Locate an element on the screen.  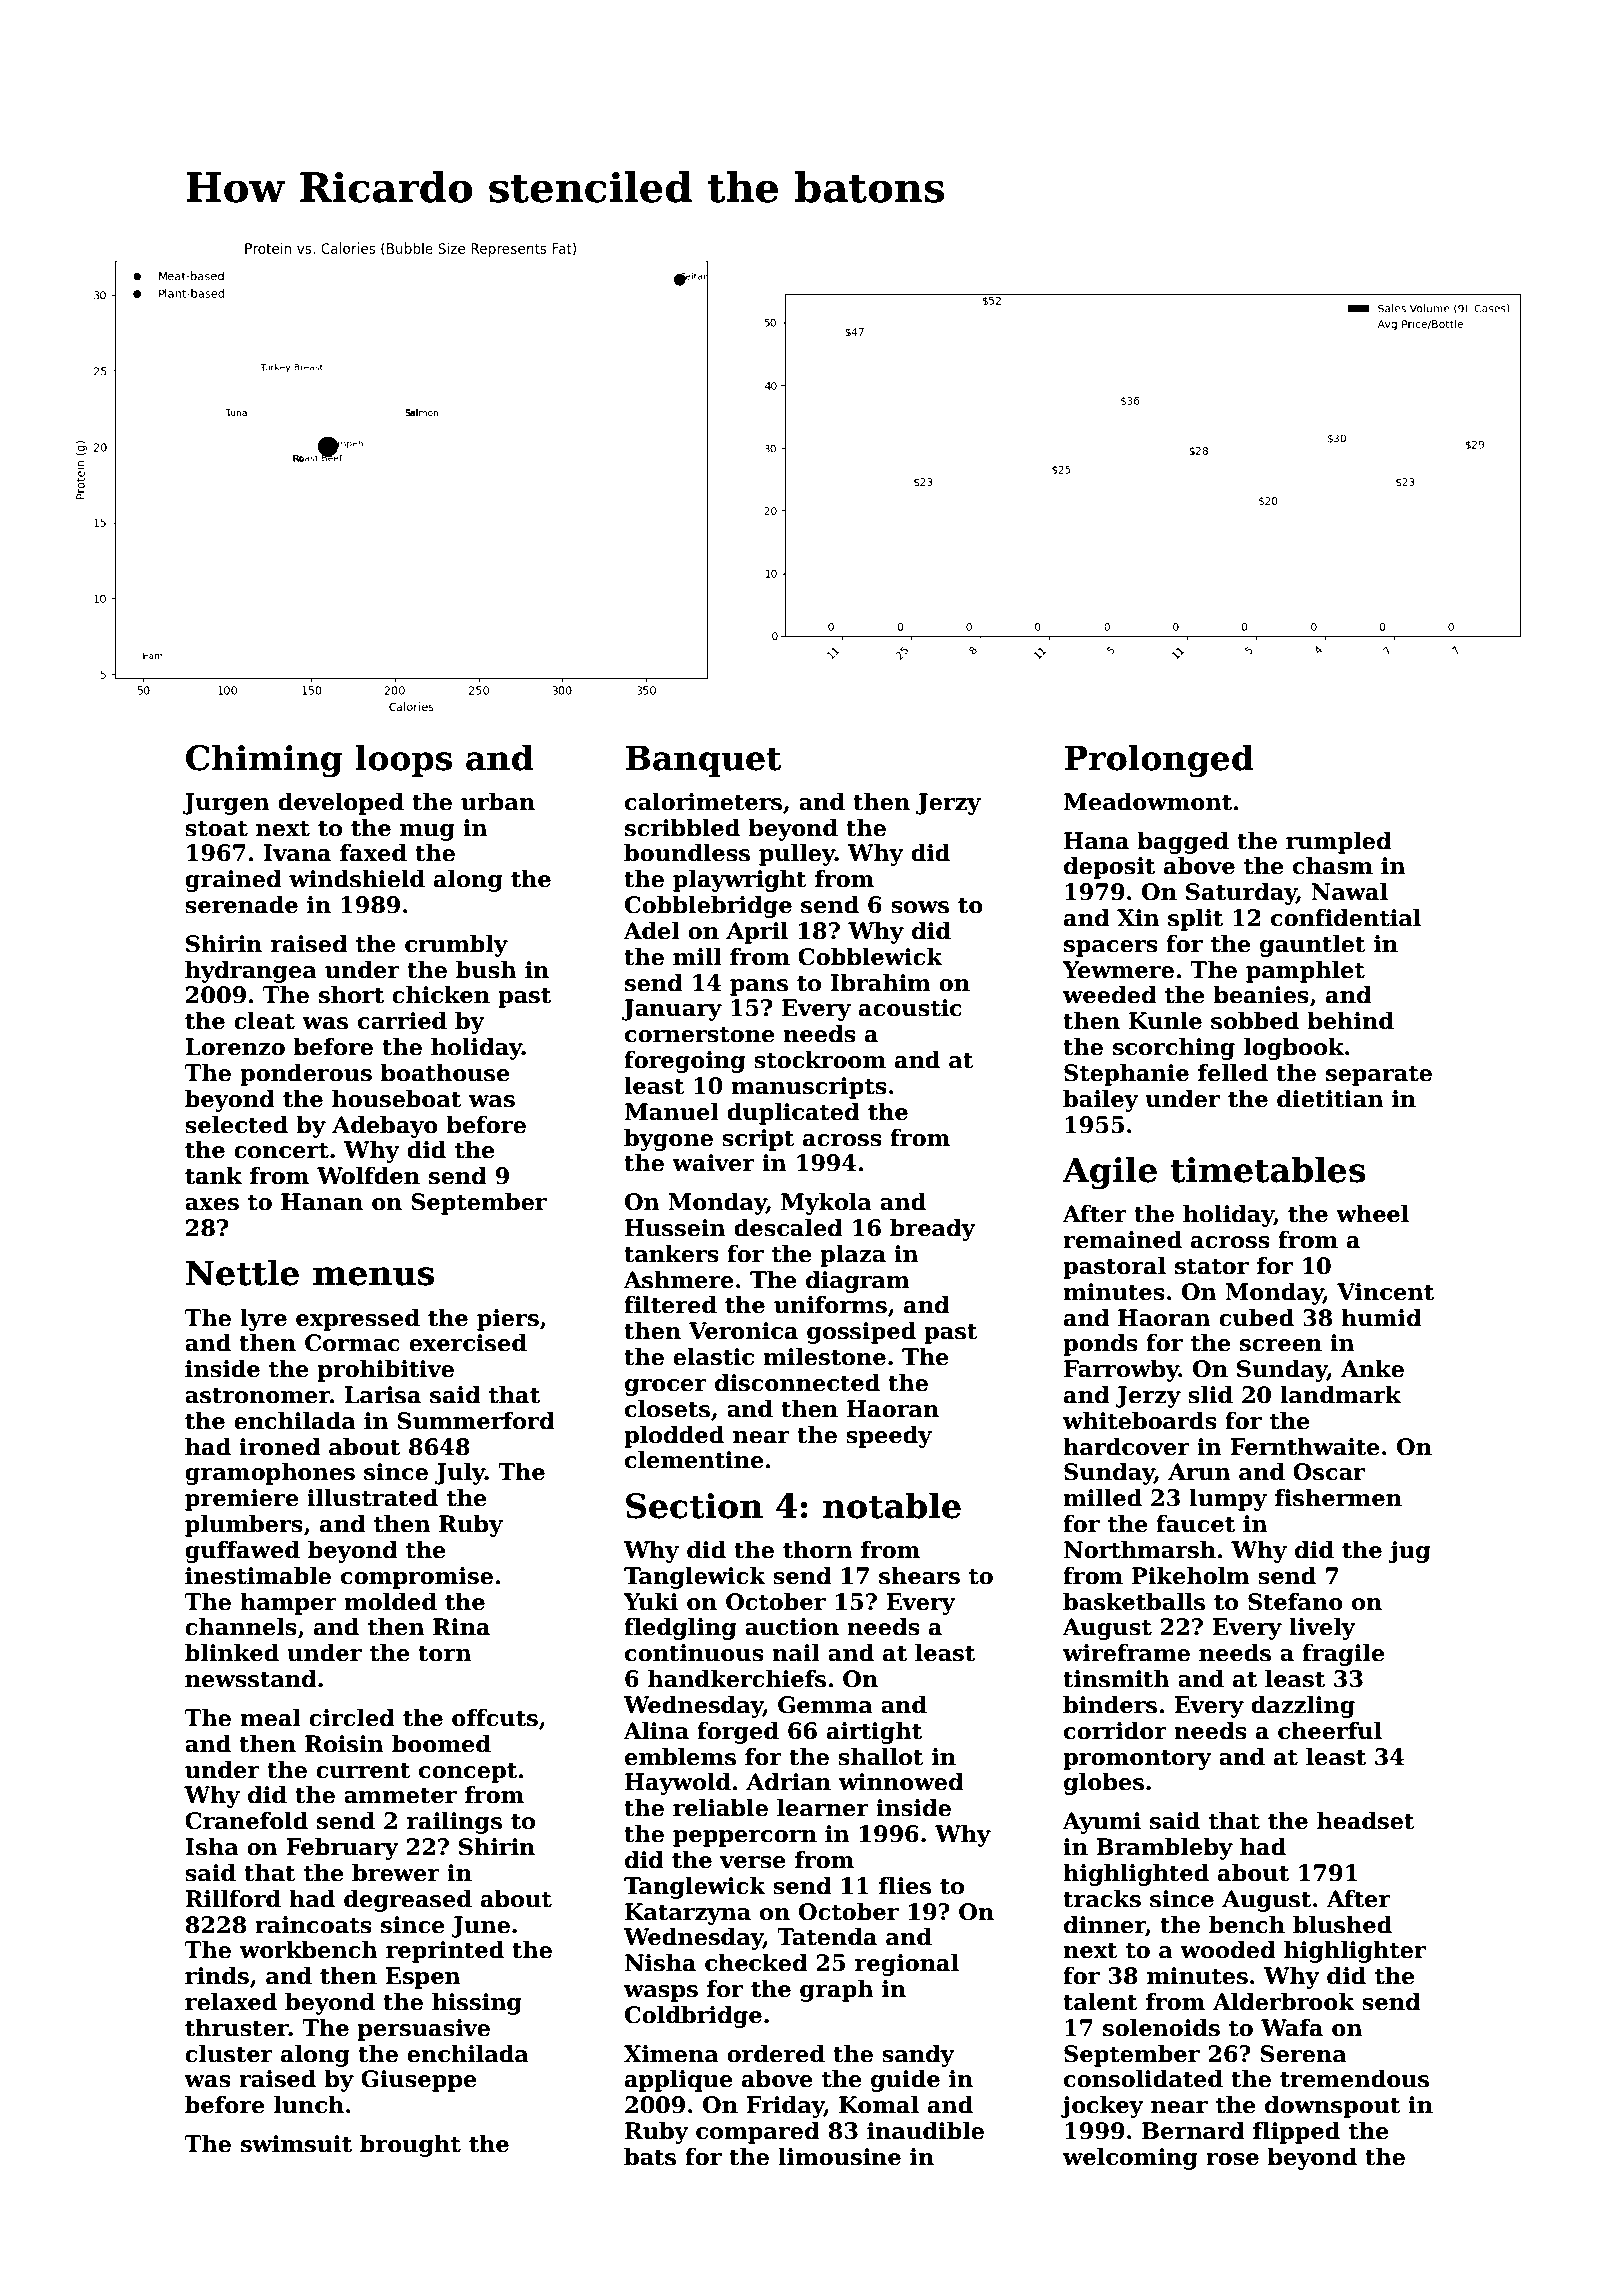
Cranefold is located at coordinates (246, 1821).
